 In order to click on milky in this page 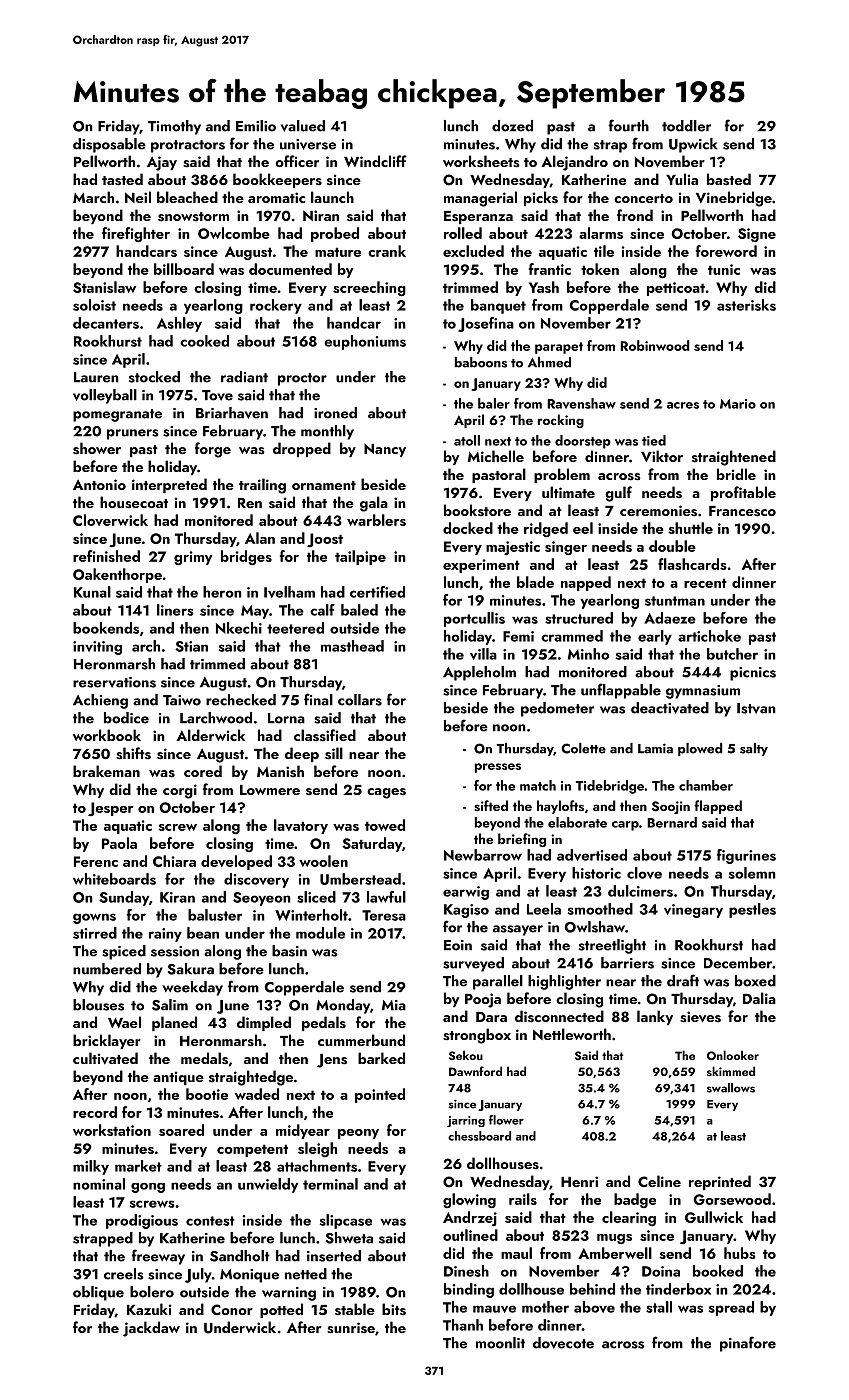, I will do `click(91, 1167)`.
